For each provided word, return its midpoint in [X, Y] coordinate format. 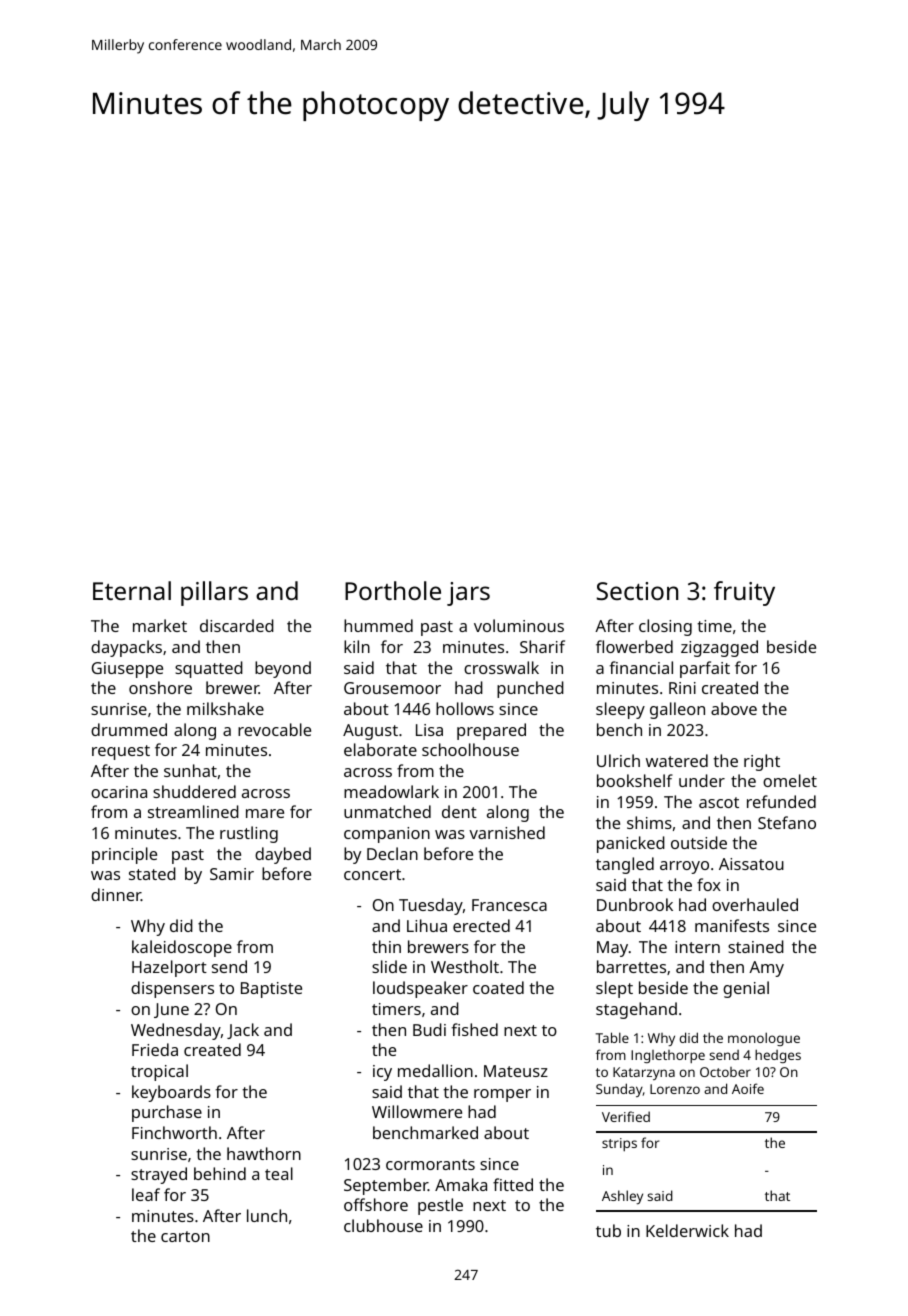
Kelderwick [687, 1230]
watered [677, 760]
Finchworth [174, 1132]
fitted [513, 1184]
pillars [214, 593]
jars [468, 594]
